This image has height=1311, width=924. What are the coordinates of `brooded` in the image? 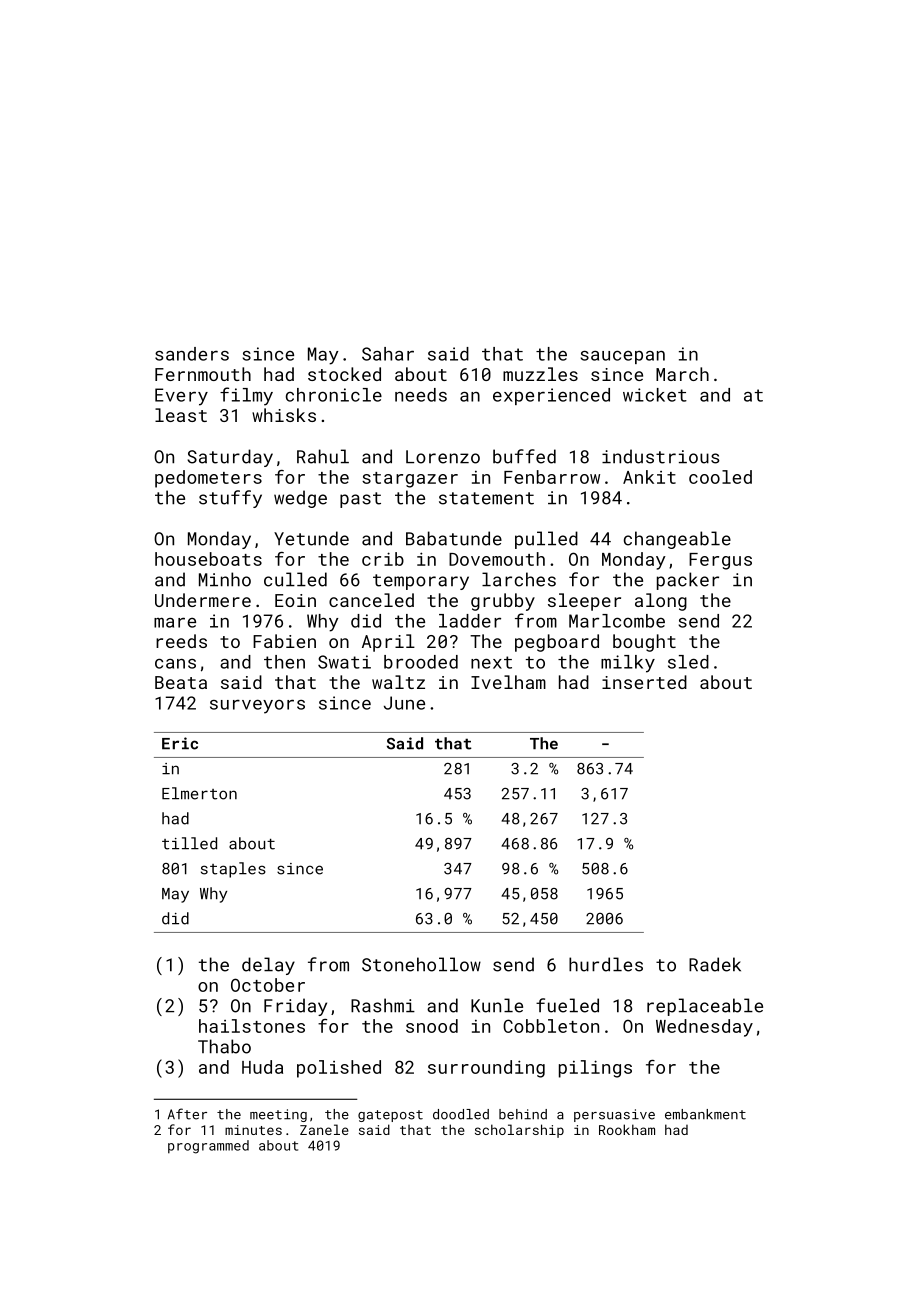 It's located at (421, 662).
